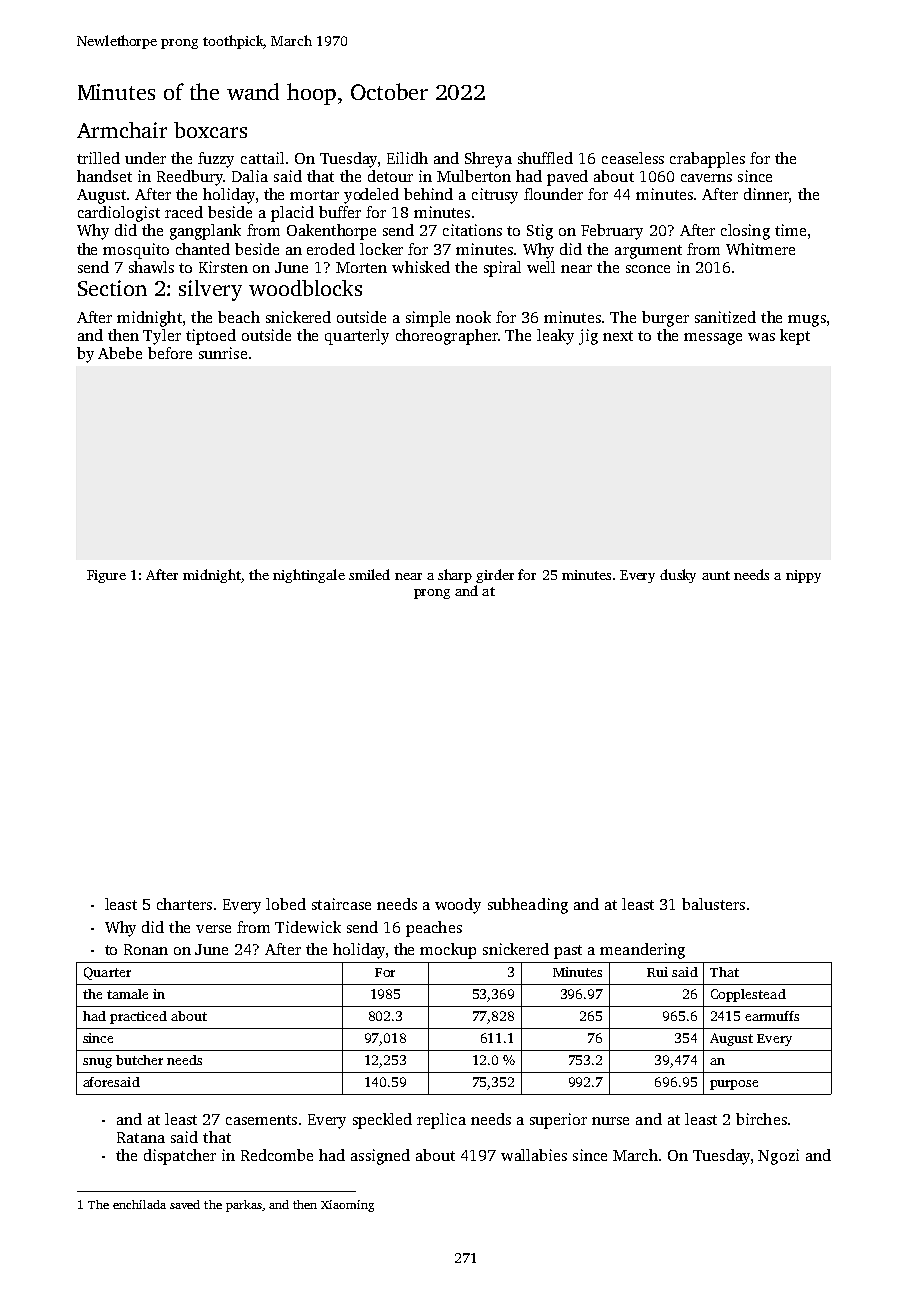  Describe the element at coordinates (713, 339) in the document. I see `message` at that location.
